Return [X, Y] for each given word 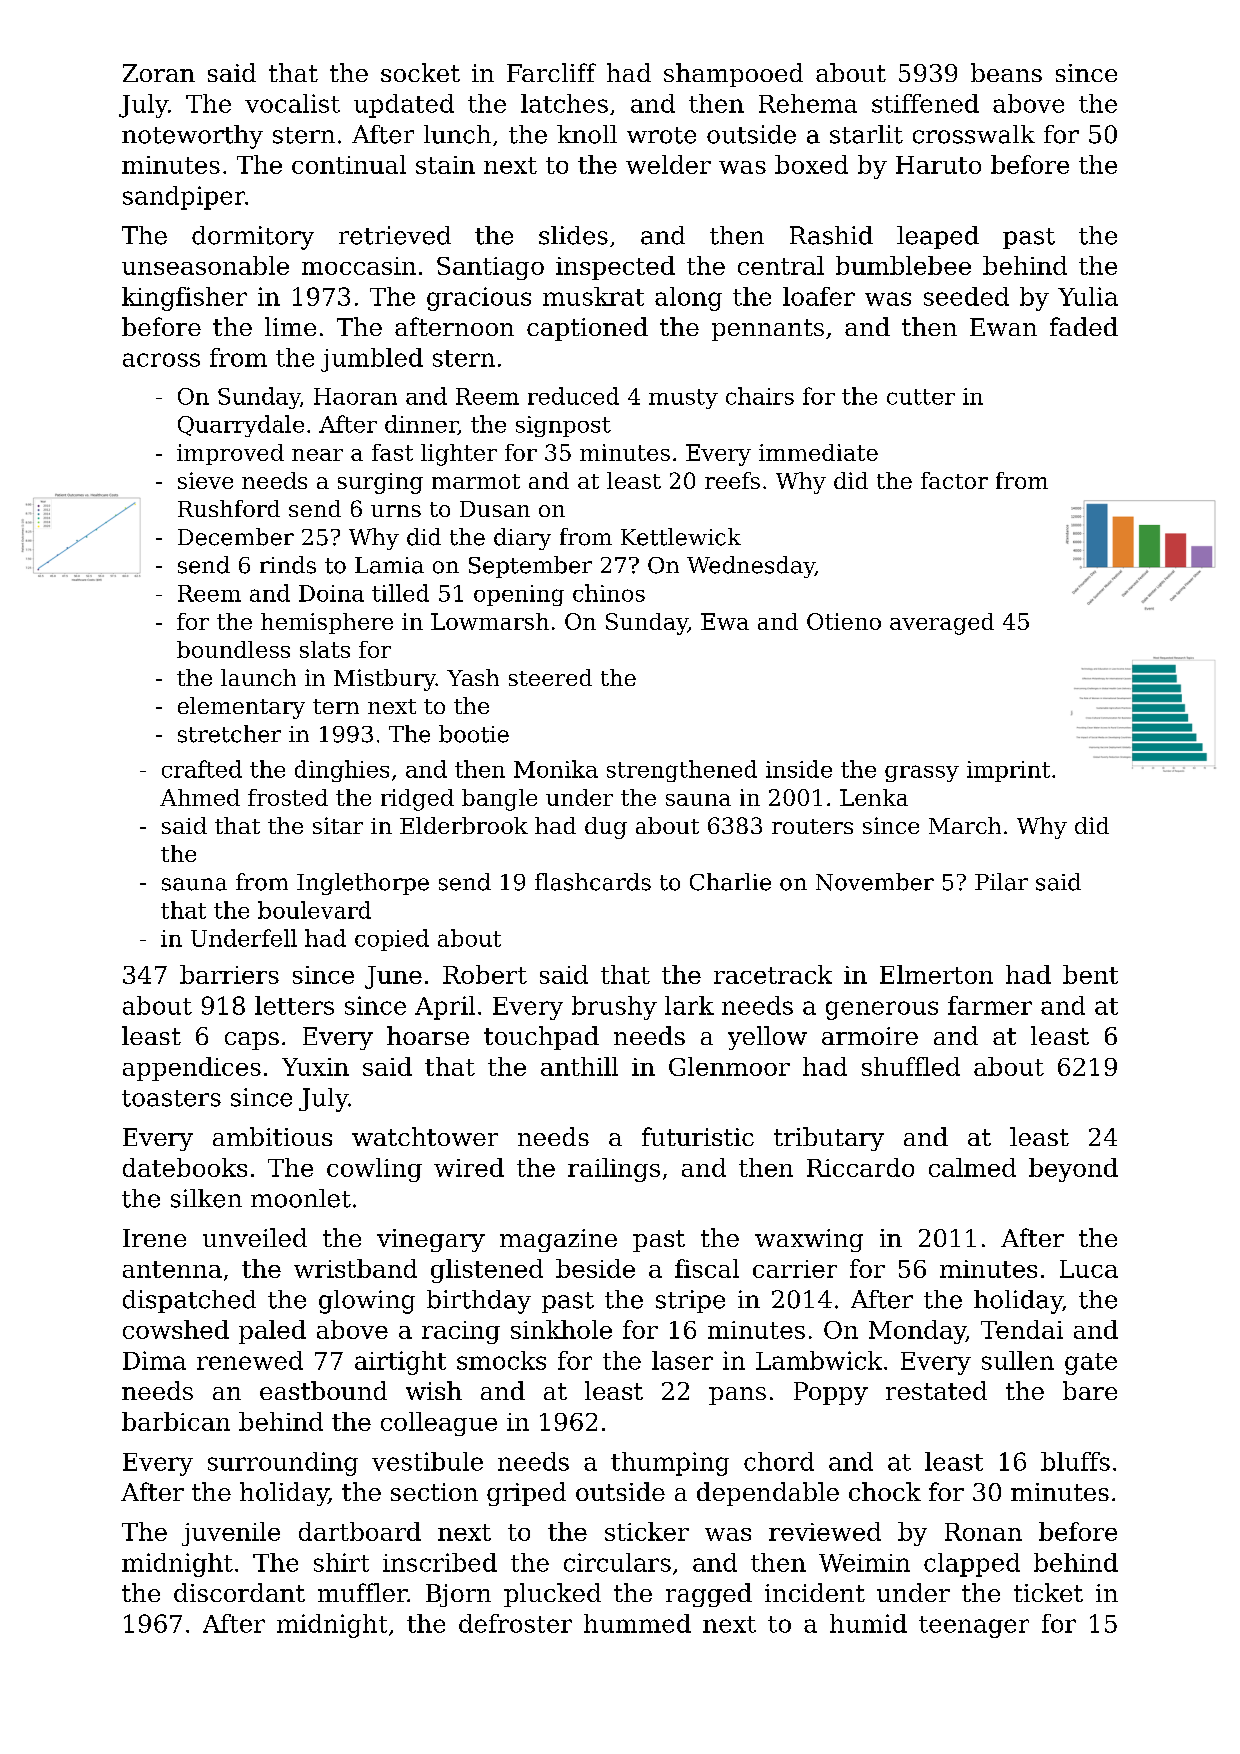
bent [1090, 974]
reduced [573, 396]
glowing [367, 1302]
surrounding [283, 1464]
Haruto [938, 165]
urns [396, 511]
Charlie [730, 882]
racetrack [773, 974]
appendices [192, 1069]
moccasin [359, 266]
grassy [922, 773]
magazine [558, 1240]
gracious [479, 299]
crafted [202, 769]
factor [954, 480]
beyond [1073, 1170]
